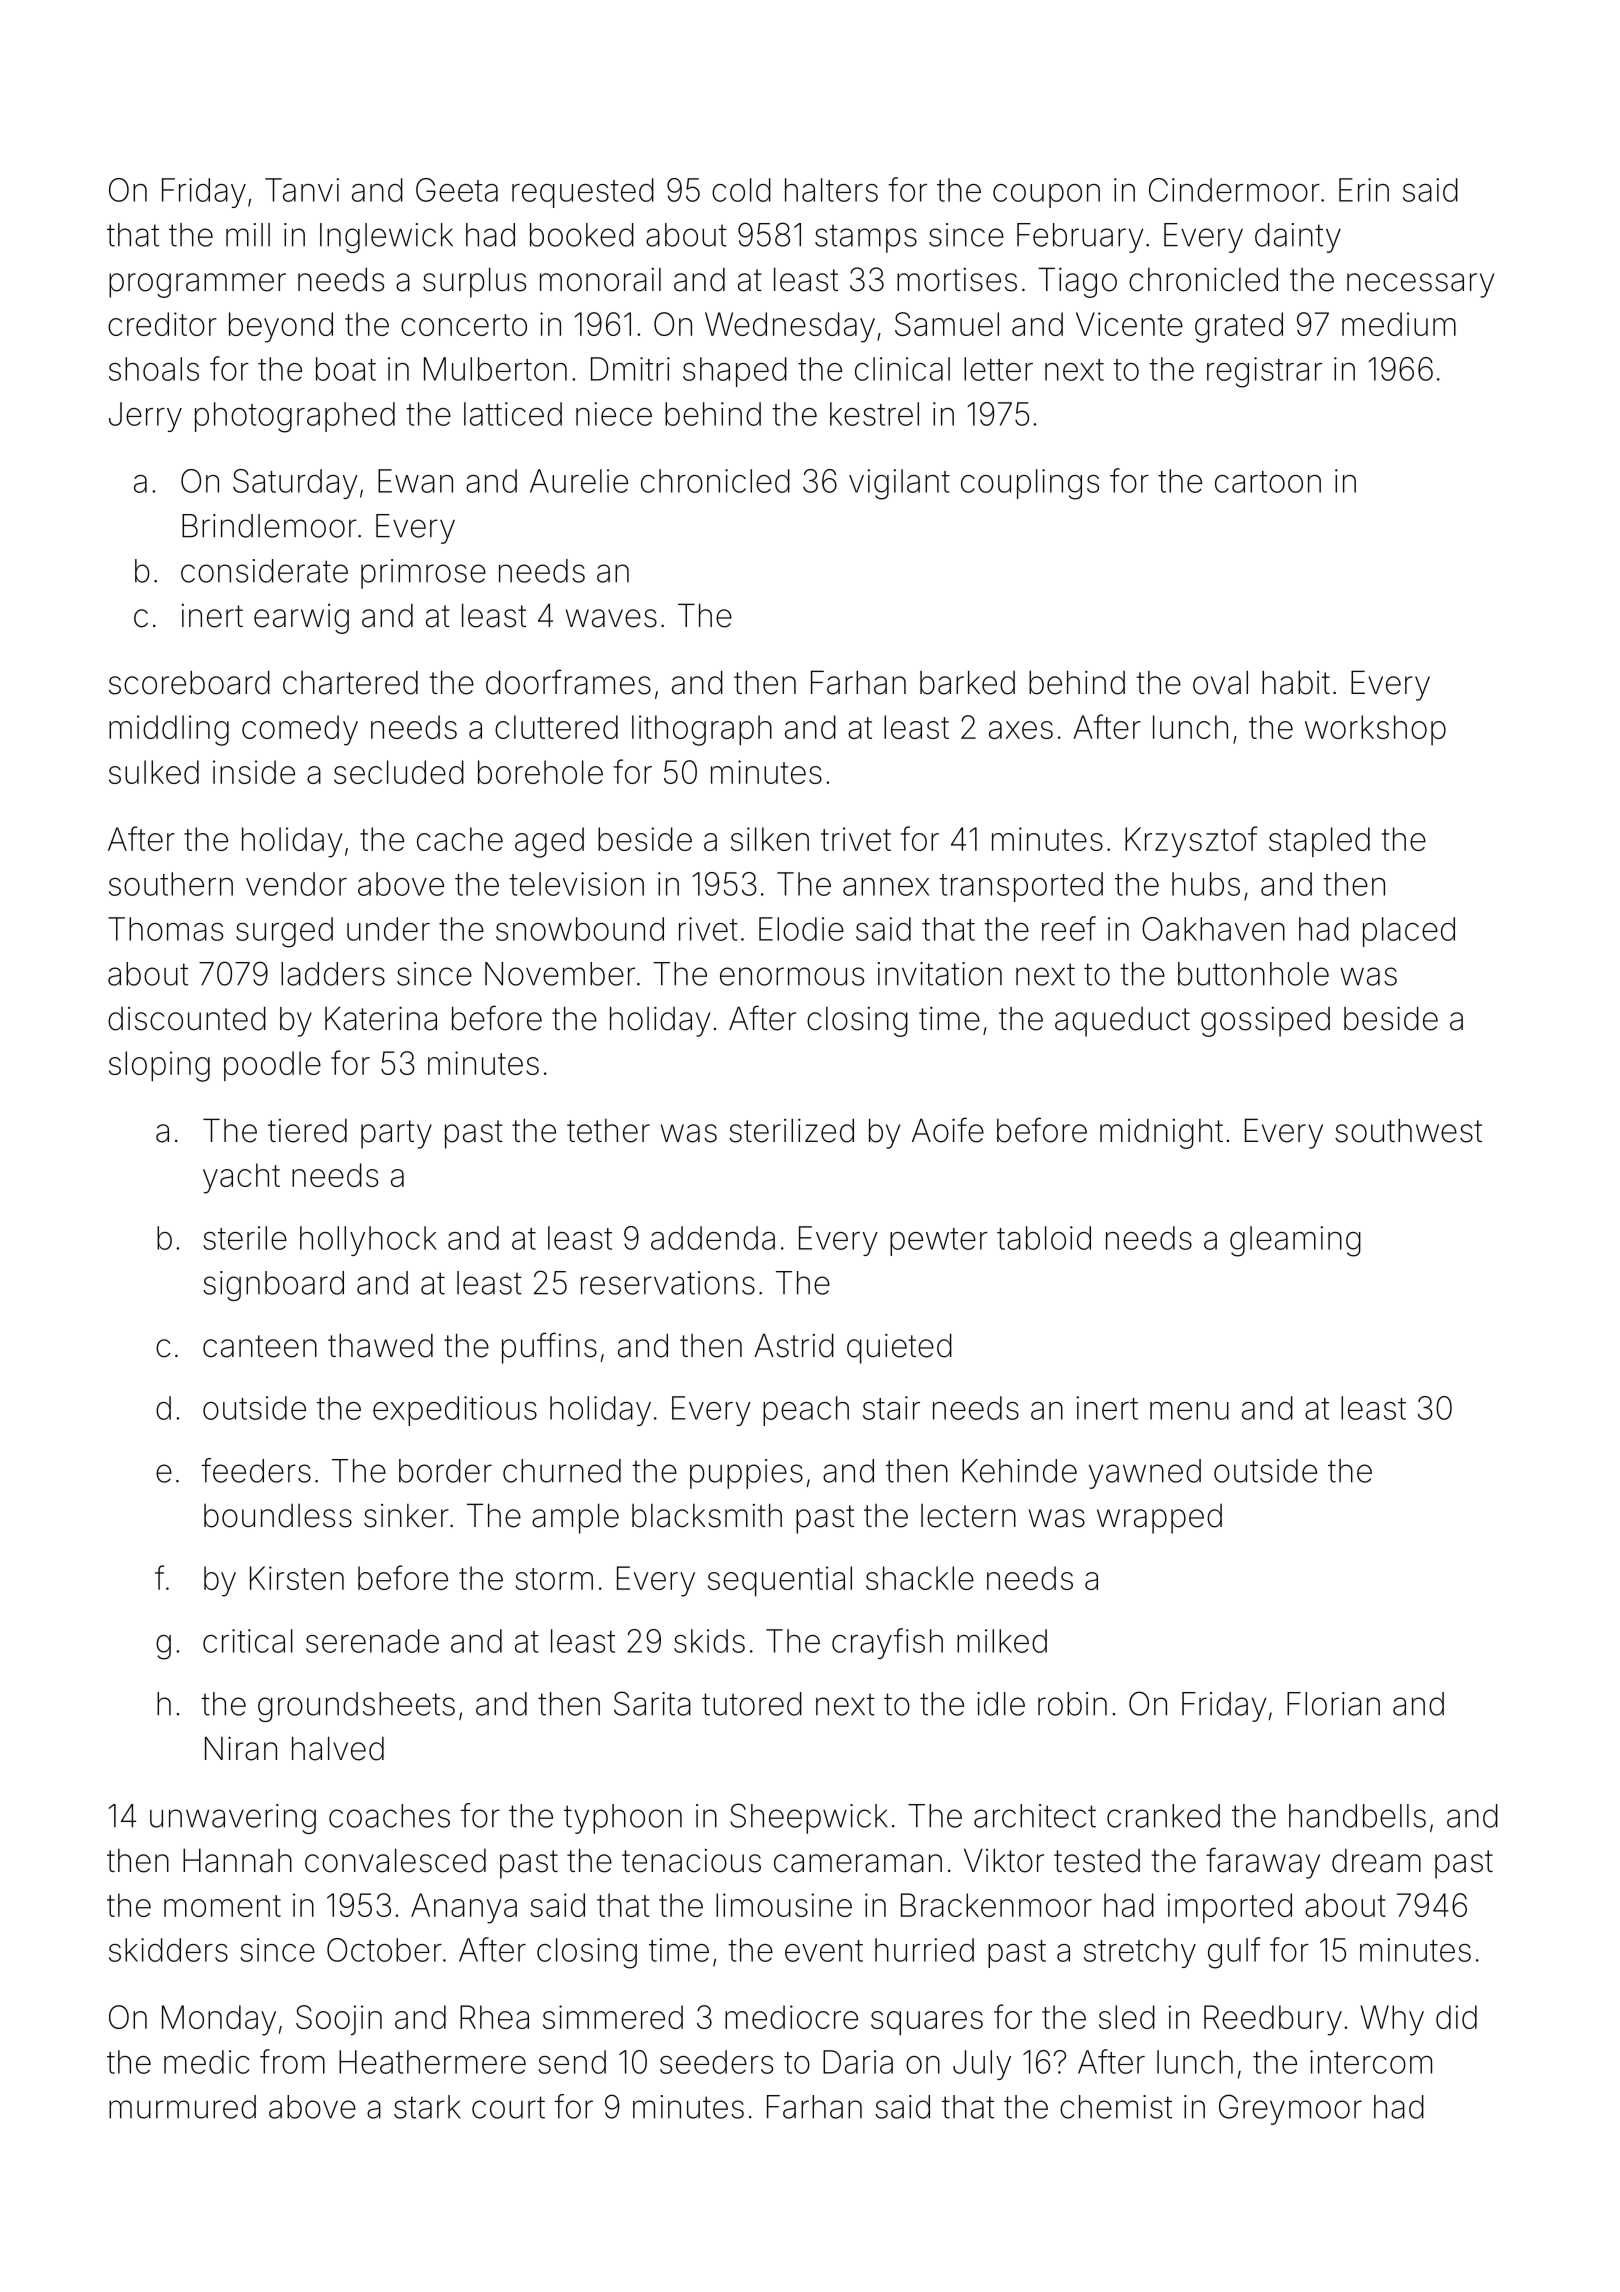 The image size is (1620, 2292). What do you see at coordinates (1265, 1022) in the page?
I see `gossiped` at bounding box center [1265, 1022].
